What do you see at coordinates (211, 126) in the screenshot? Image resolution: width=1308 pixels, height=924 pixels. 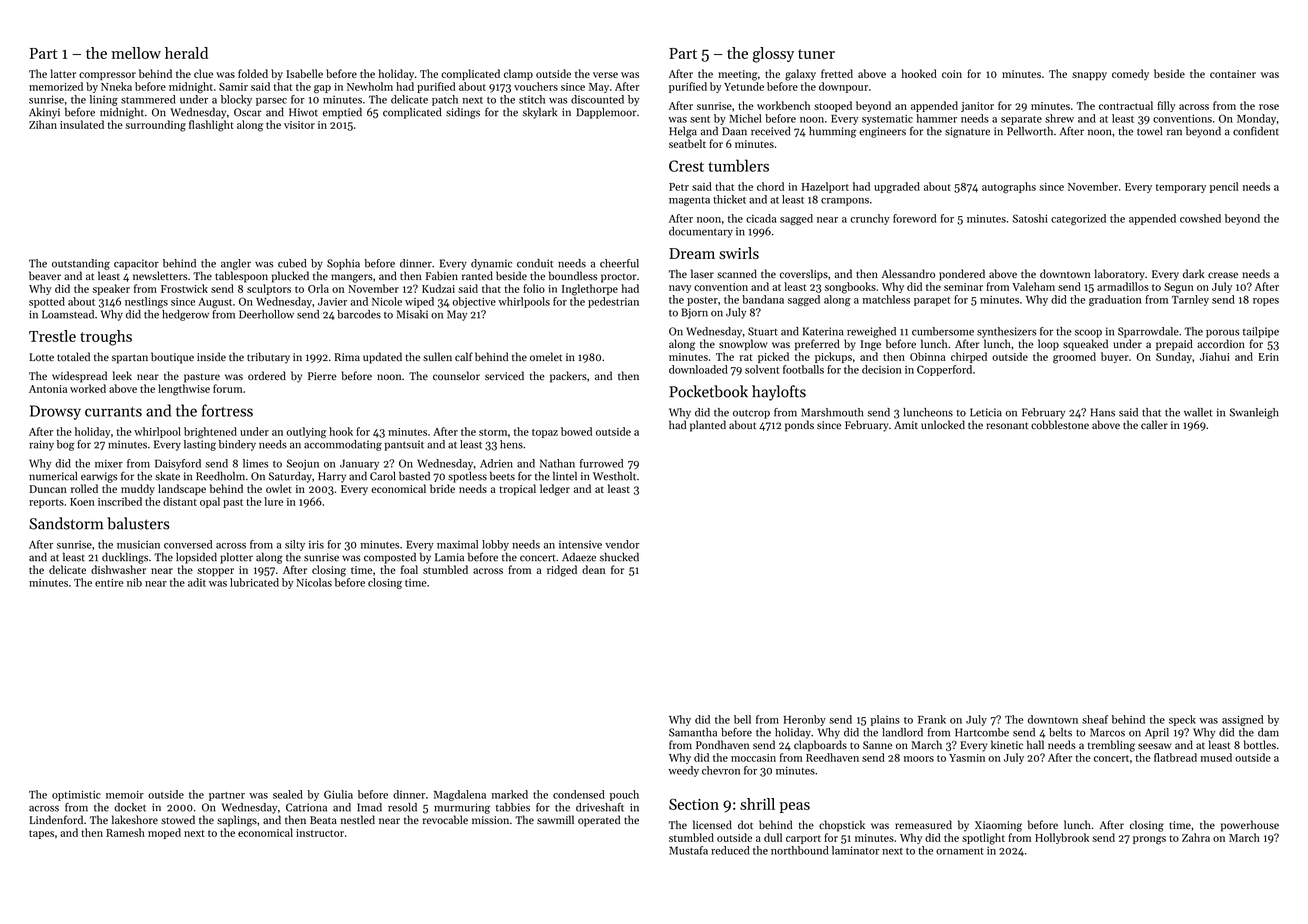 I see `flashlight` at bounding box center [211, 126].
